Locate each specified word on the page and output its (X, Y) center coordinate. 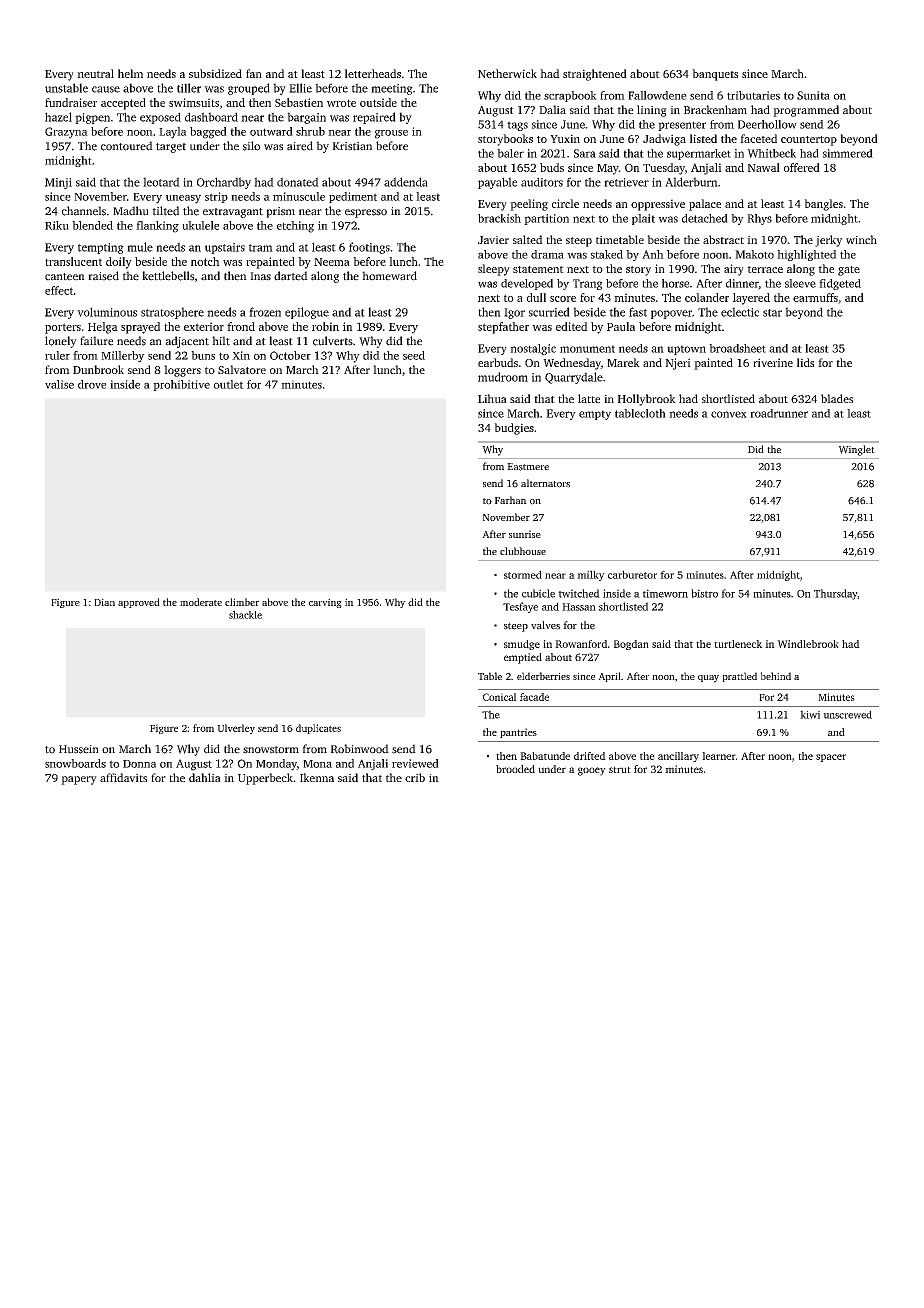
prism (280, 212)
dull (536, 297)
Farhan (511, 500)
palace (705, 205)
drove (92, 384)
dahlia (205, 777)
